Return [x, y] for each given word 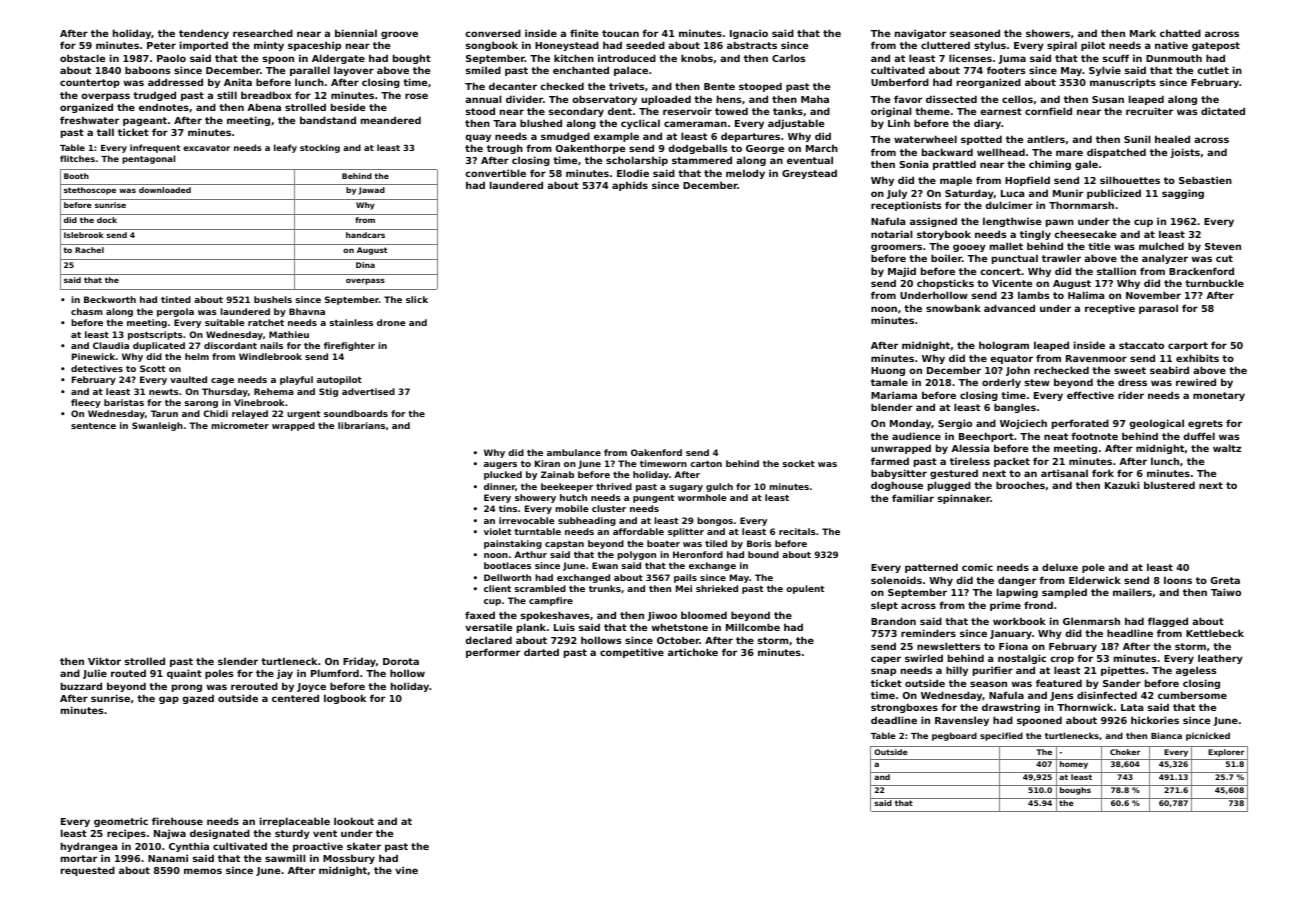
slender [238, 661]
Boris [759, 543]
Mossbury [349, 859]
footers [1006, 70]
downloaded [165, 190]
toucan [620, 33]
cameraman [695, 124]
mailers [1132, 592]
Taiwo [1226, 592]
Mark [1143, 33]
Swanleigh [157, 426]
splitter [686, 532]
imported [204, 46]
